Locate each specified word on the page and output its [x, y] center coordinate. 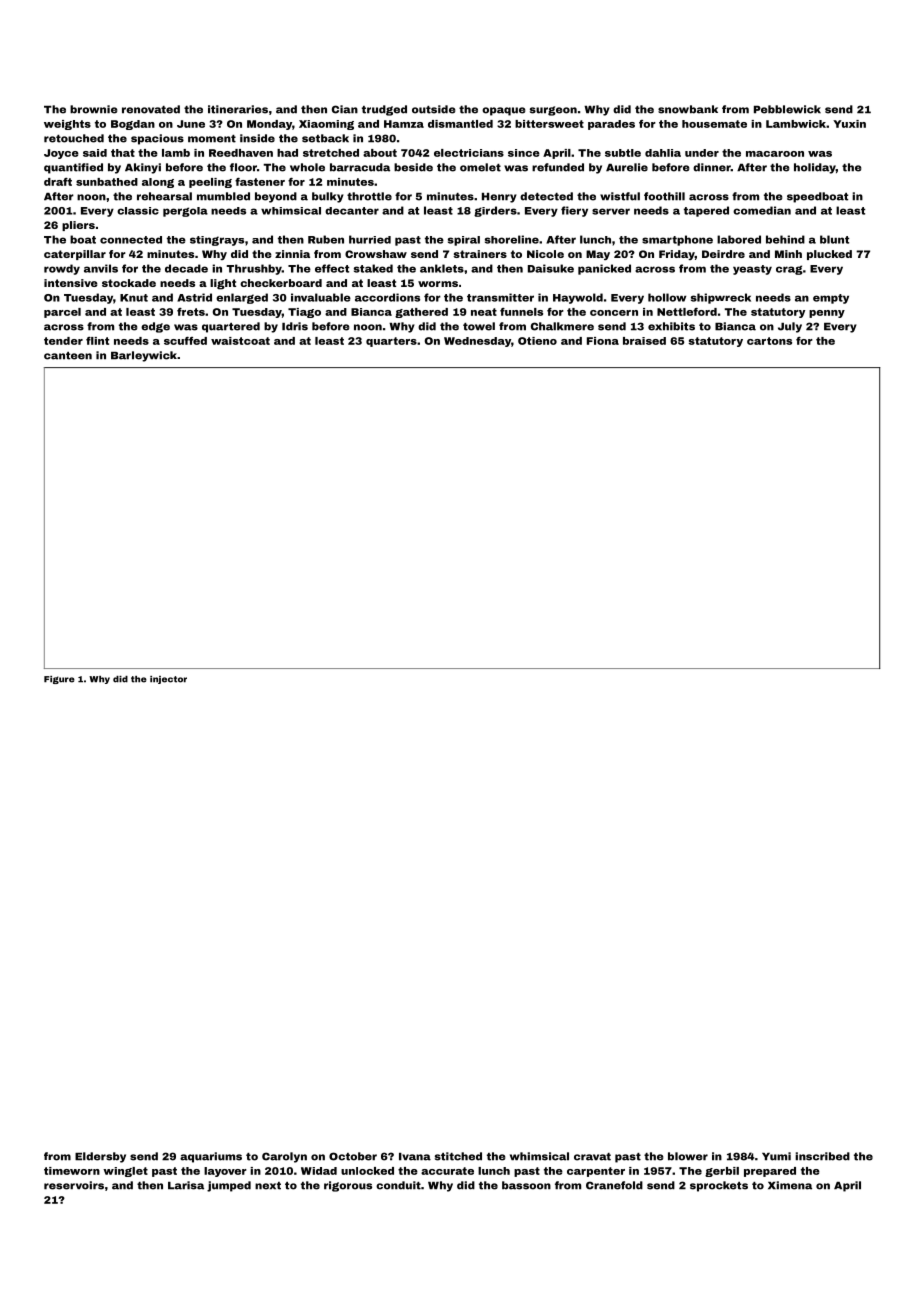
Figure [59, 680]
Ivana [415, 1157]
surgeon [553, 111]
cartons [769, 341]
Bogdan [133, 125]
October [353, 1156]
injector [168, 680]
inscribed [822, 1156]
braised [644, 341]
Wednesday [477, 342]
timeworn [72, 1171]
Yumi [776, 1156]
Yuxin [849, 124]
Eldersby [100, 1157]
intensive [71, 283]
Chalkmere [562, 326]
